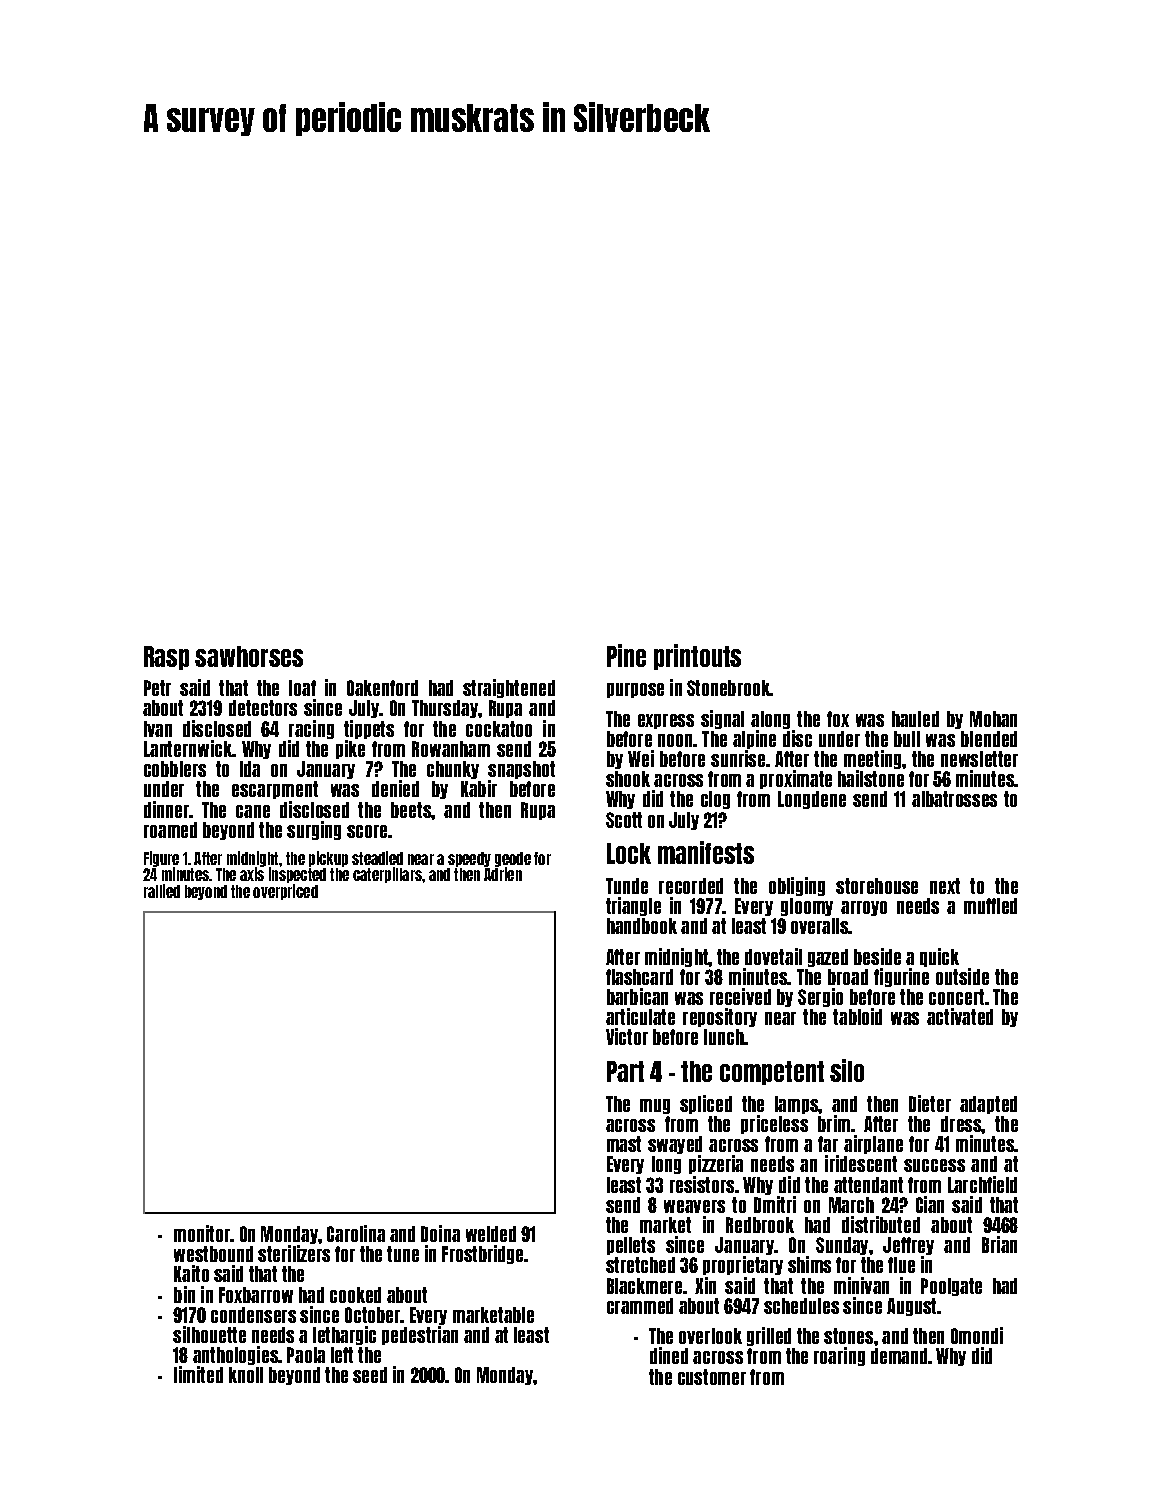 This document has width=1162, height=1504. What do you see at coordinates (624, 1144) in the document?
I see `mast` at bounding box center [624, 1144].
